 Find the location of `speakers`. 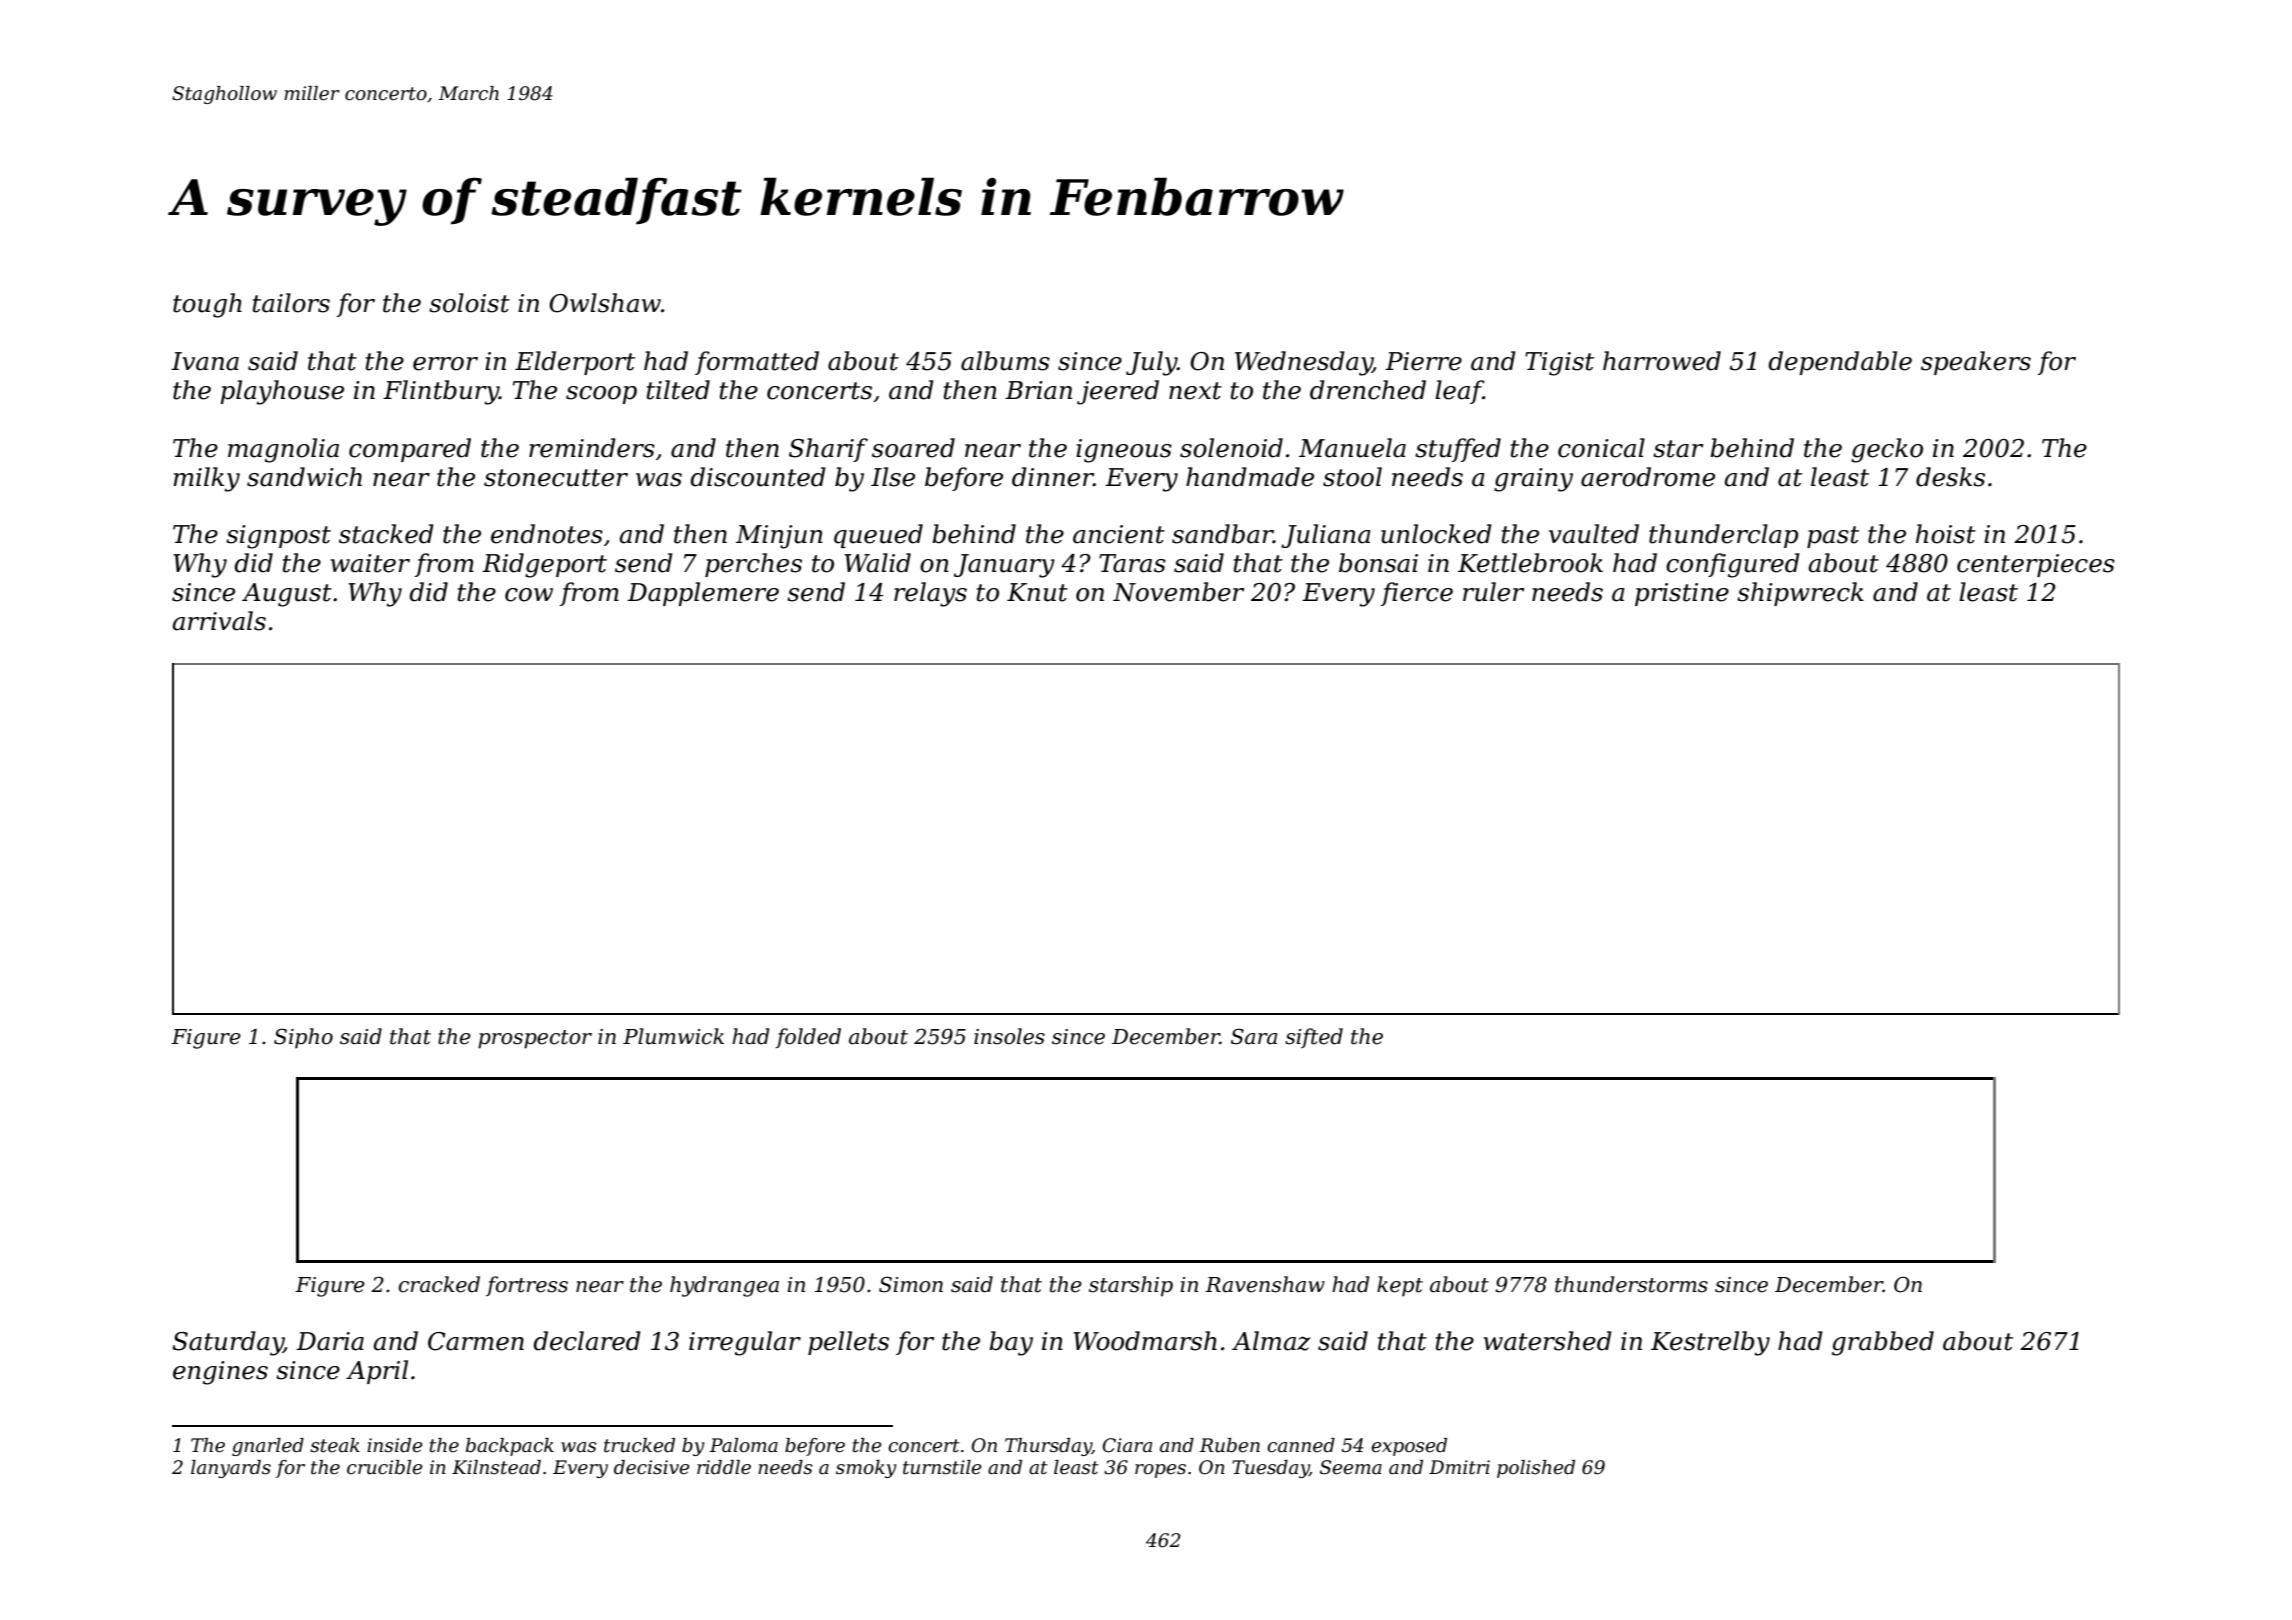

speakers is located at coordinates (1976, 363).
